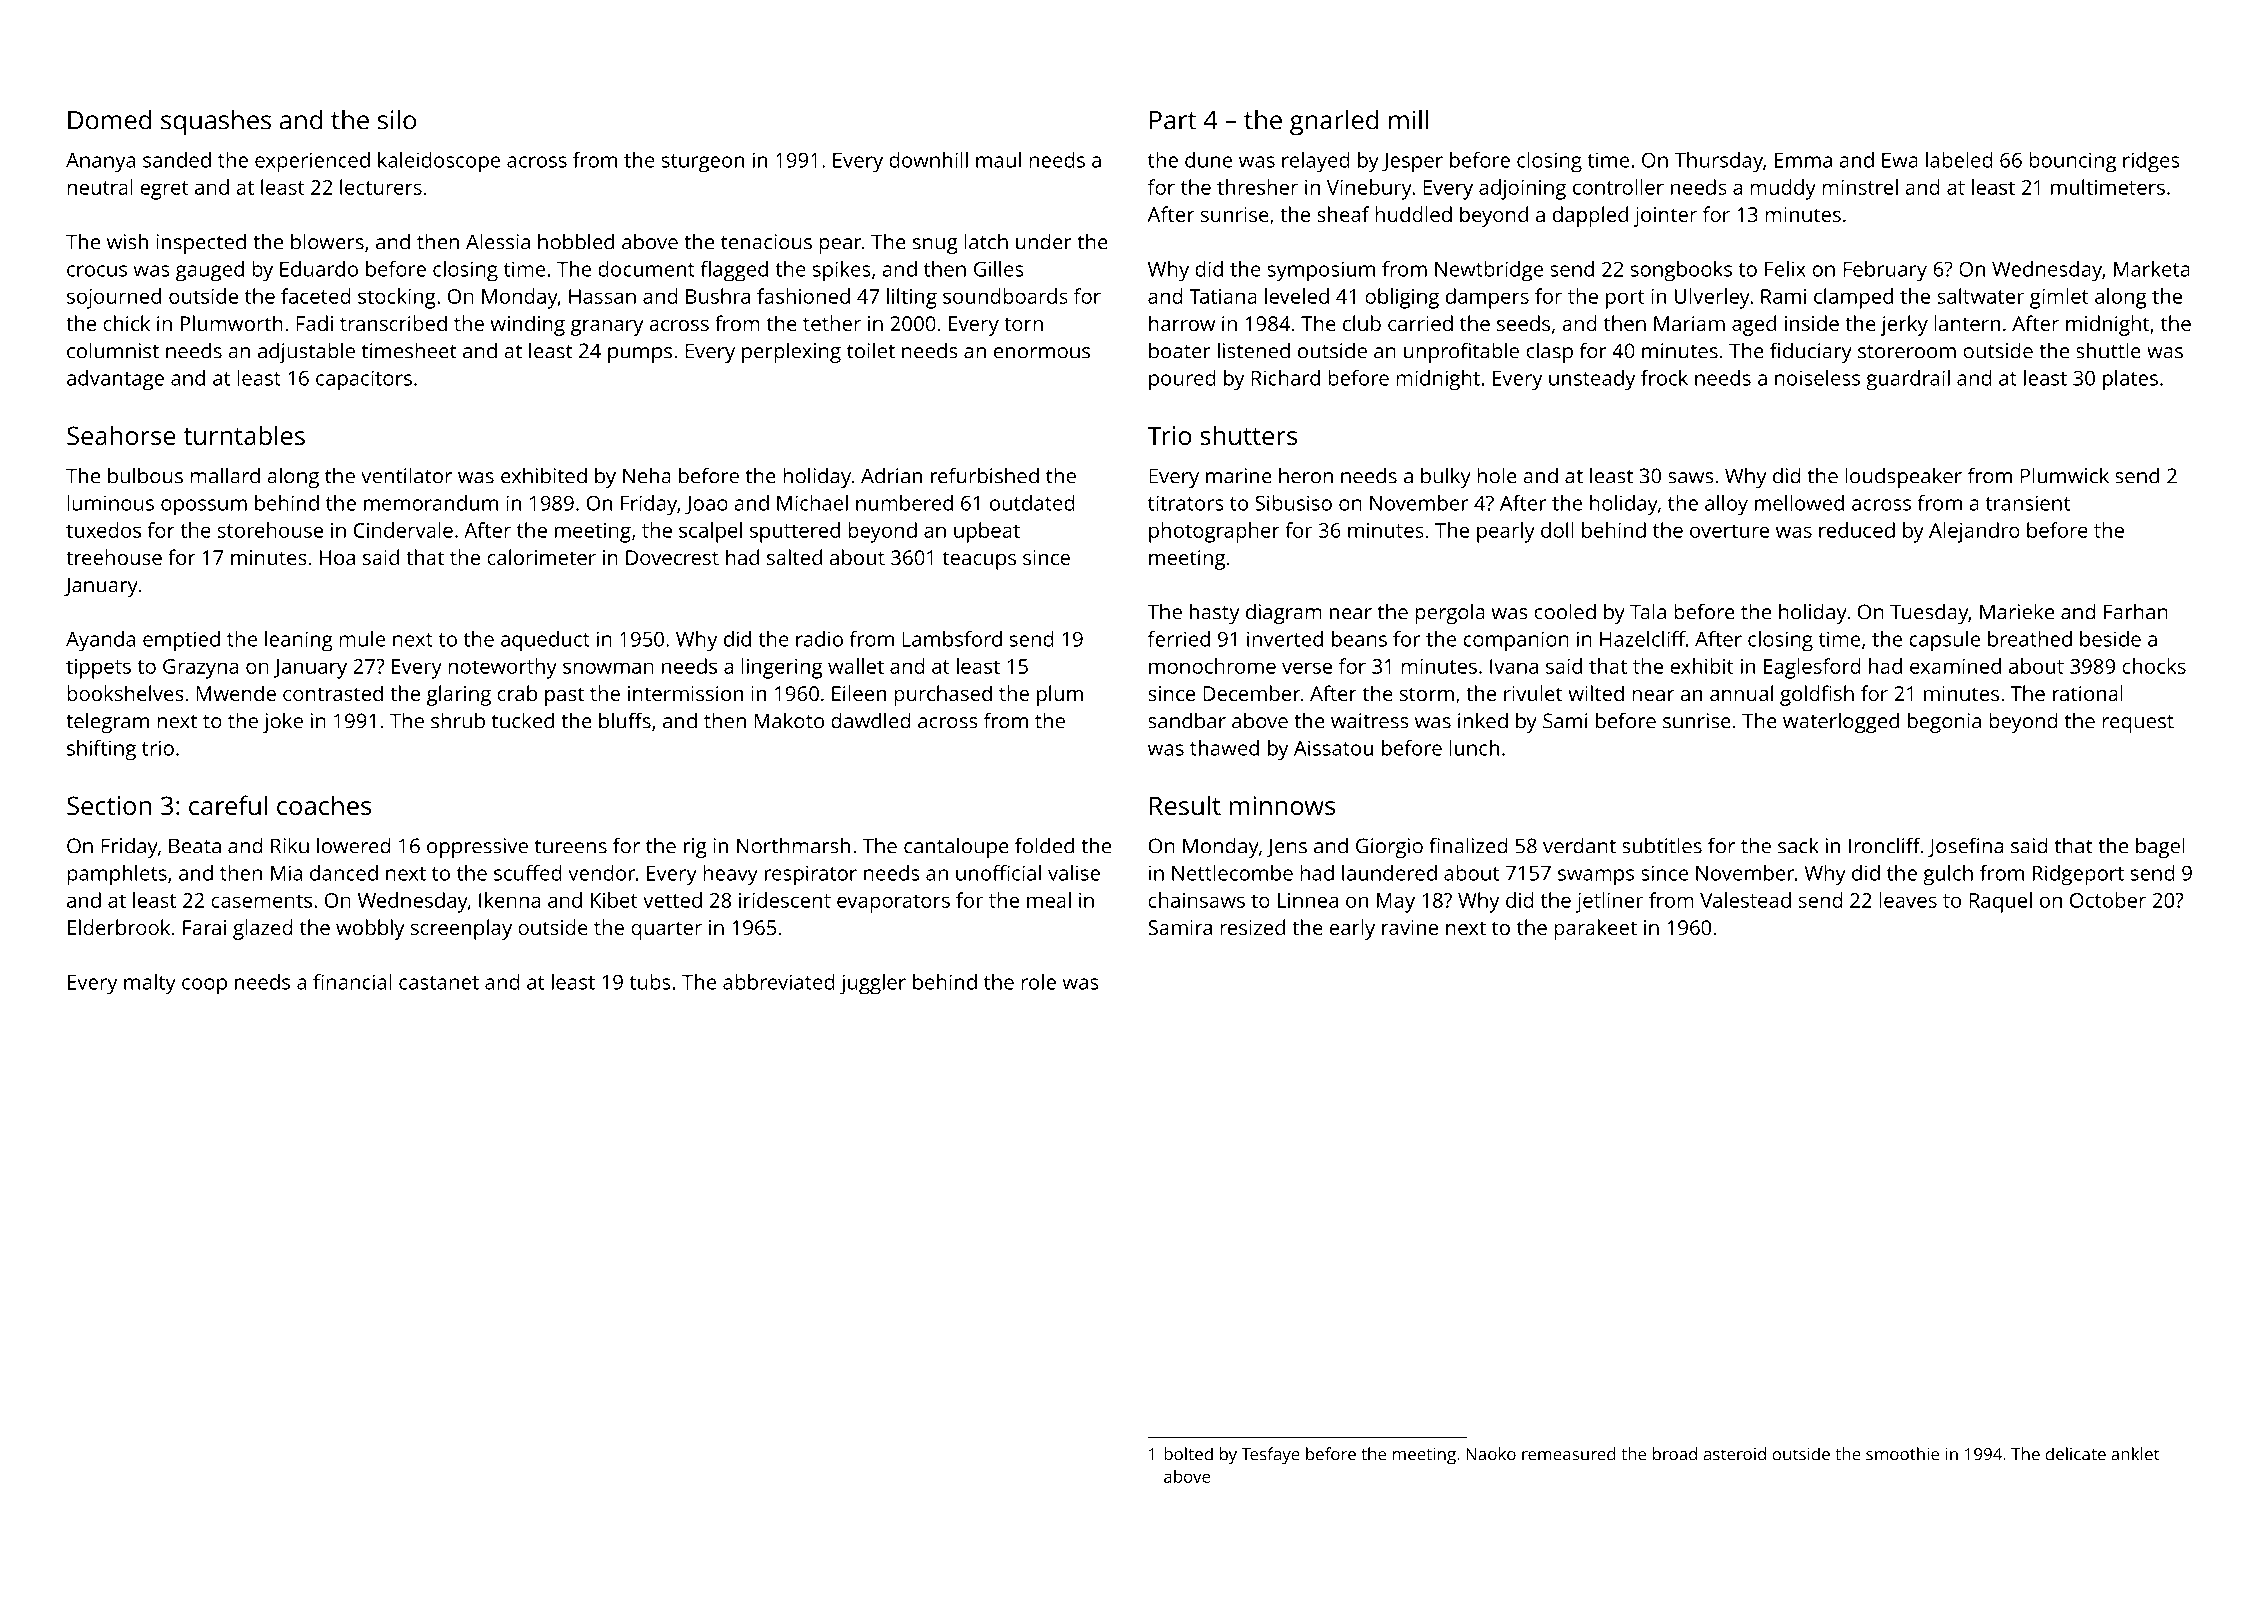 The width and height of the screenshot is (2267, 1603). What do you see at coordinates (1726, 505) in the screenshot?
I see `alloy` at bounding box center [1726, 505].
